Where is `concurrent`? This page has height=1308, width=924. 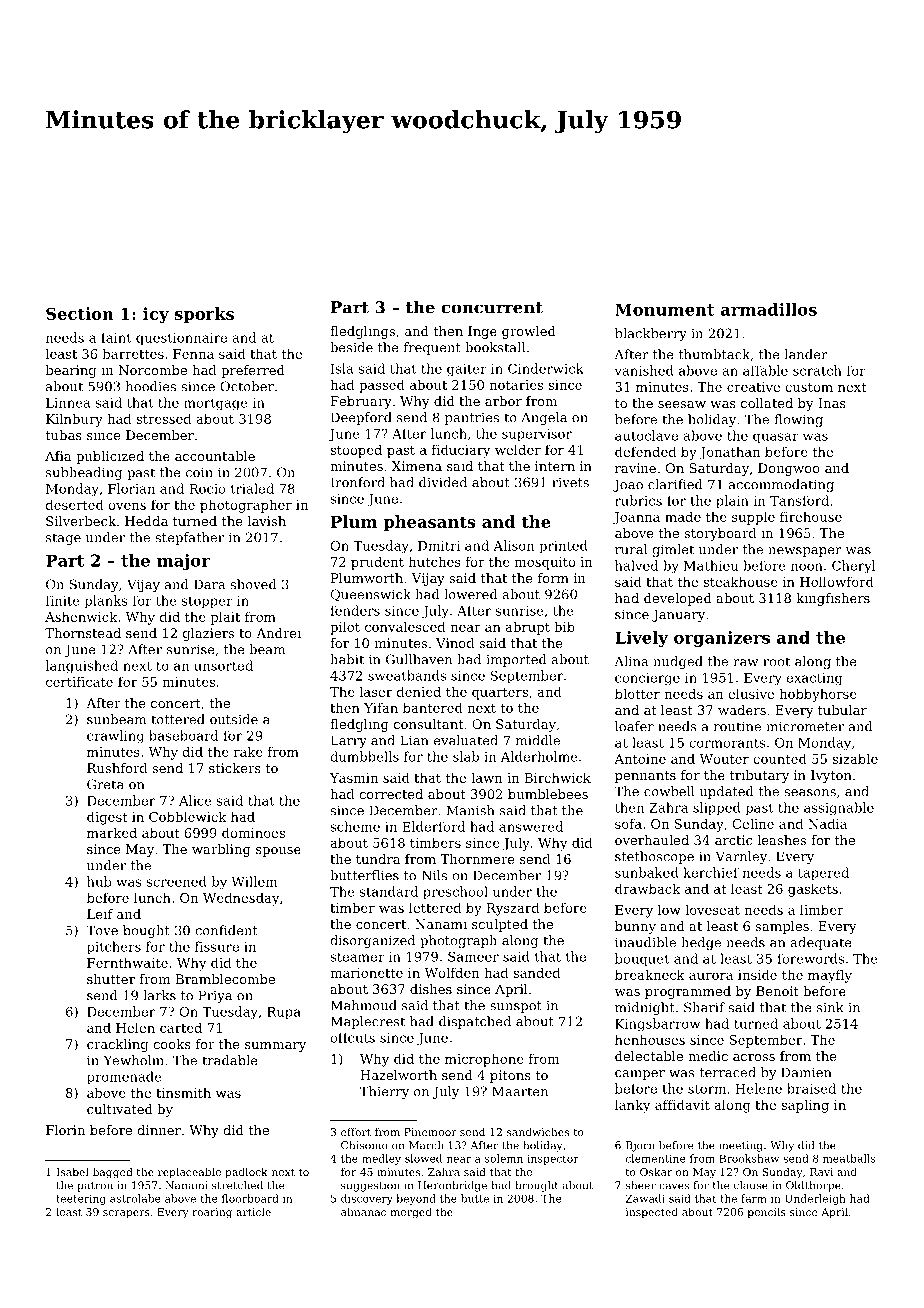 concurrent is located at coordinates (492, 308).
